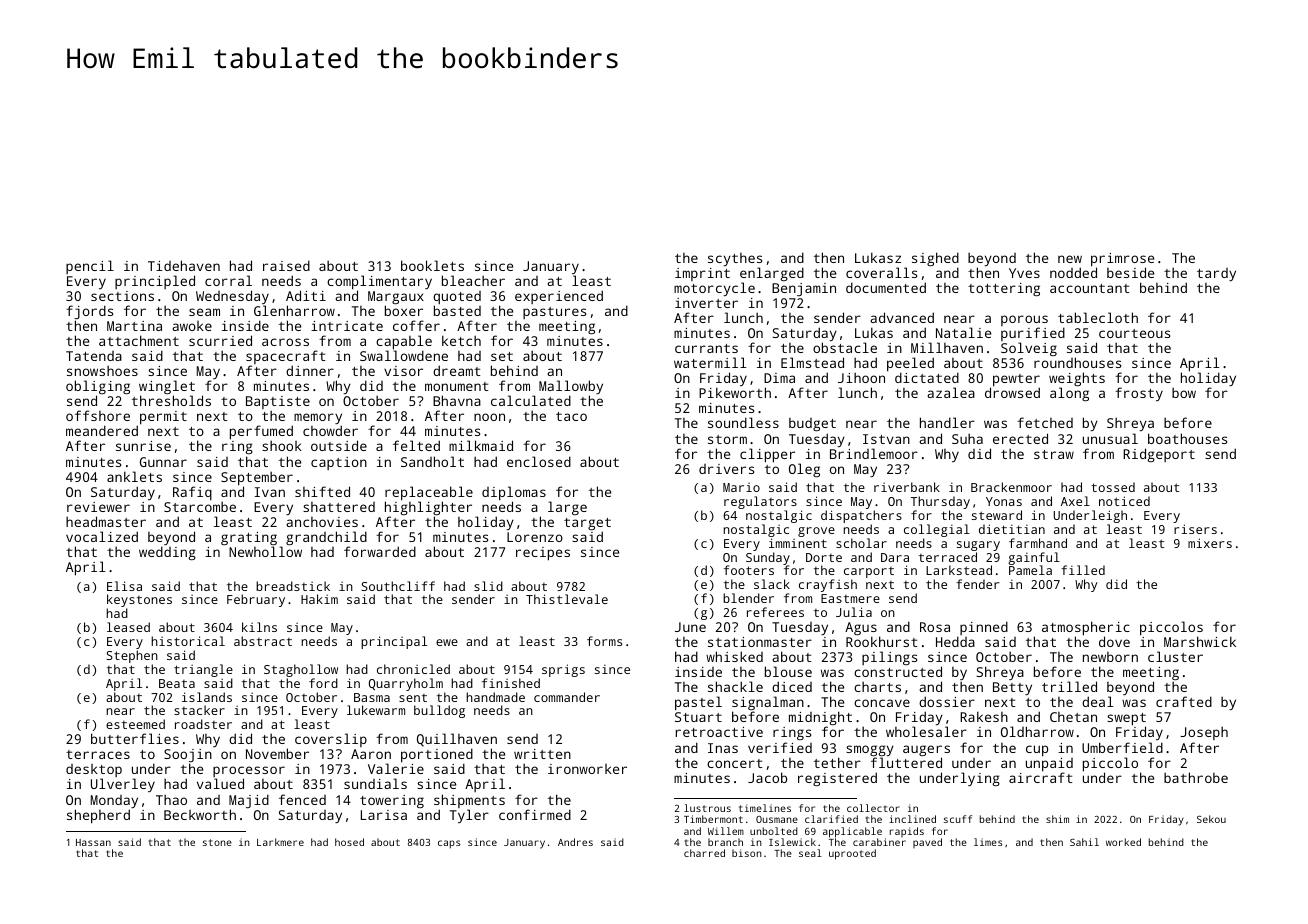 The image size is (1308, 924). I want to click on uprooted, so click(852, 854).
